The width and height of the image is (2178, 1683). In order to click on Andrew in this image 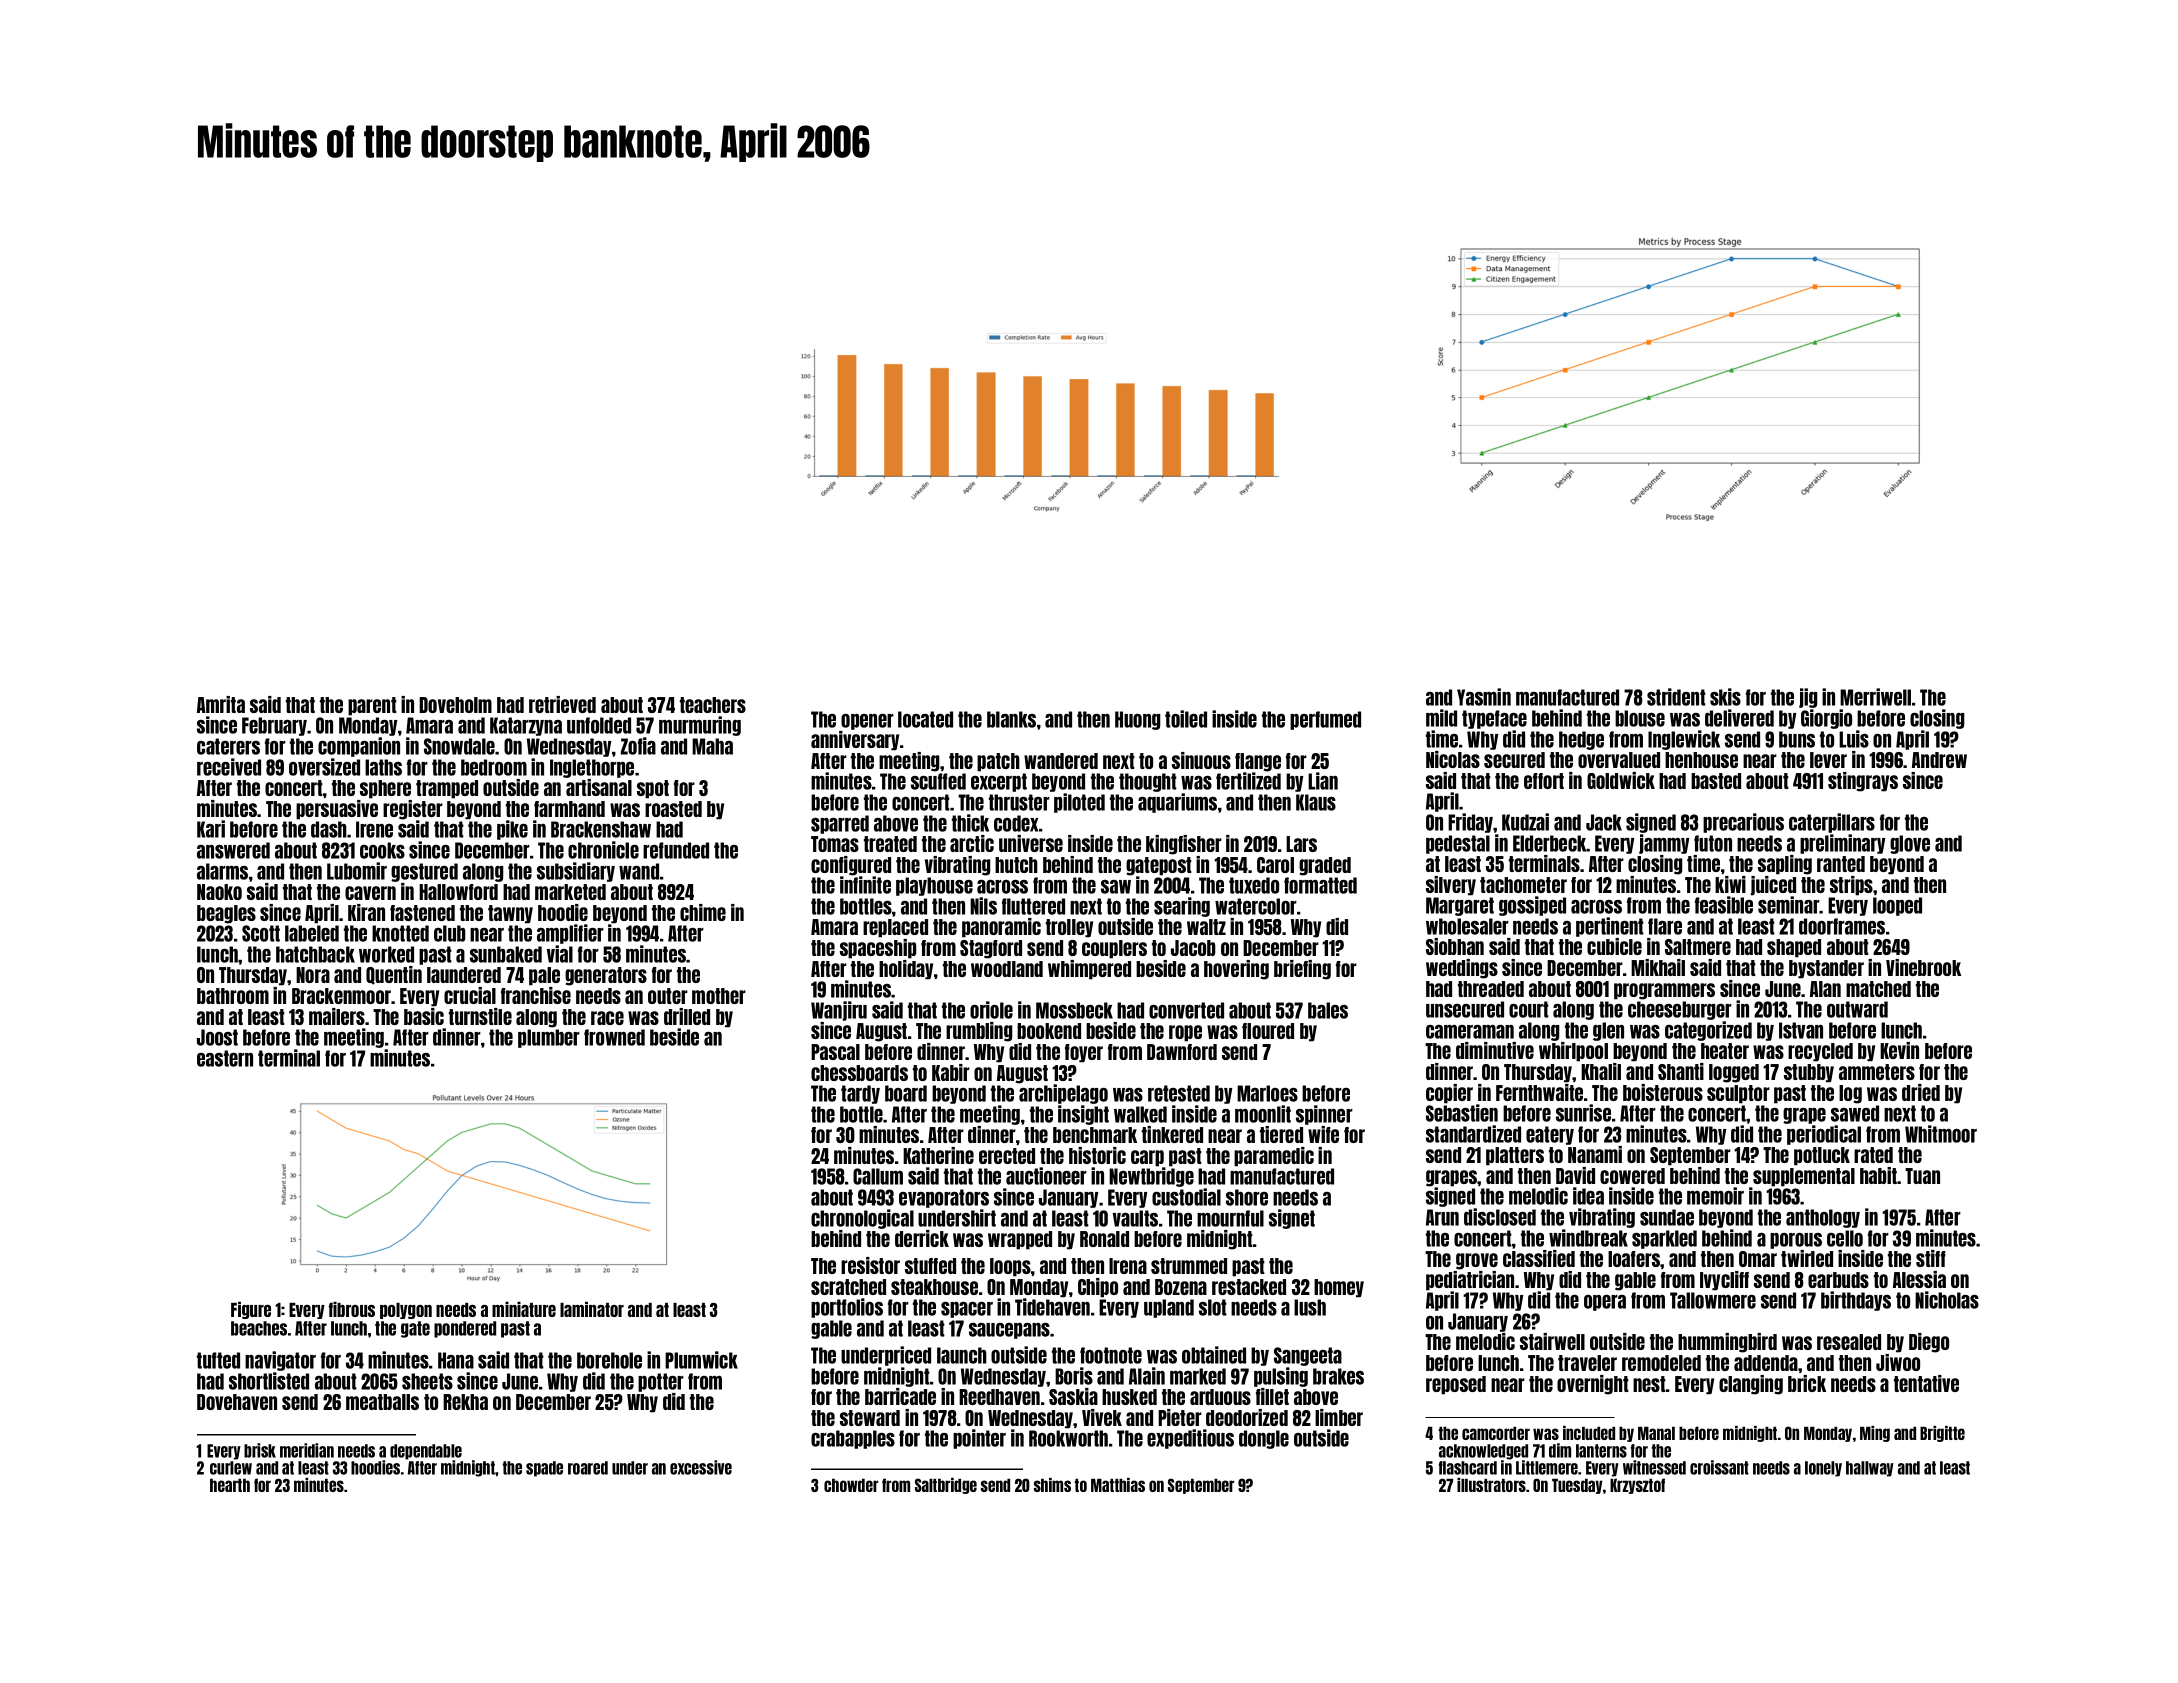, I will do `click(1939, 760)`.
